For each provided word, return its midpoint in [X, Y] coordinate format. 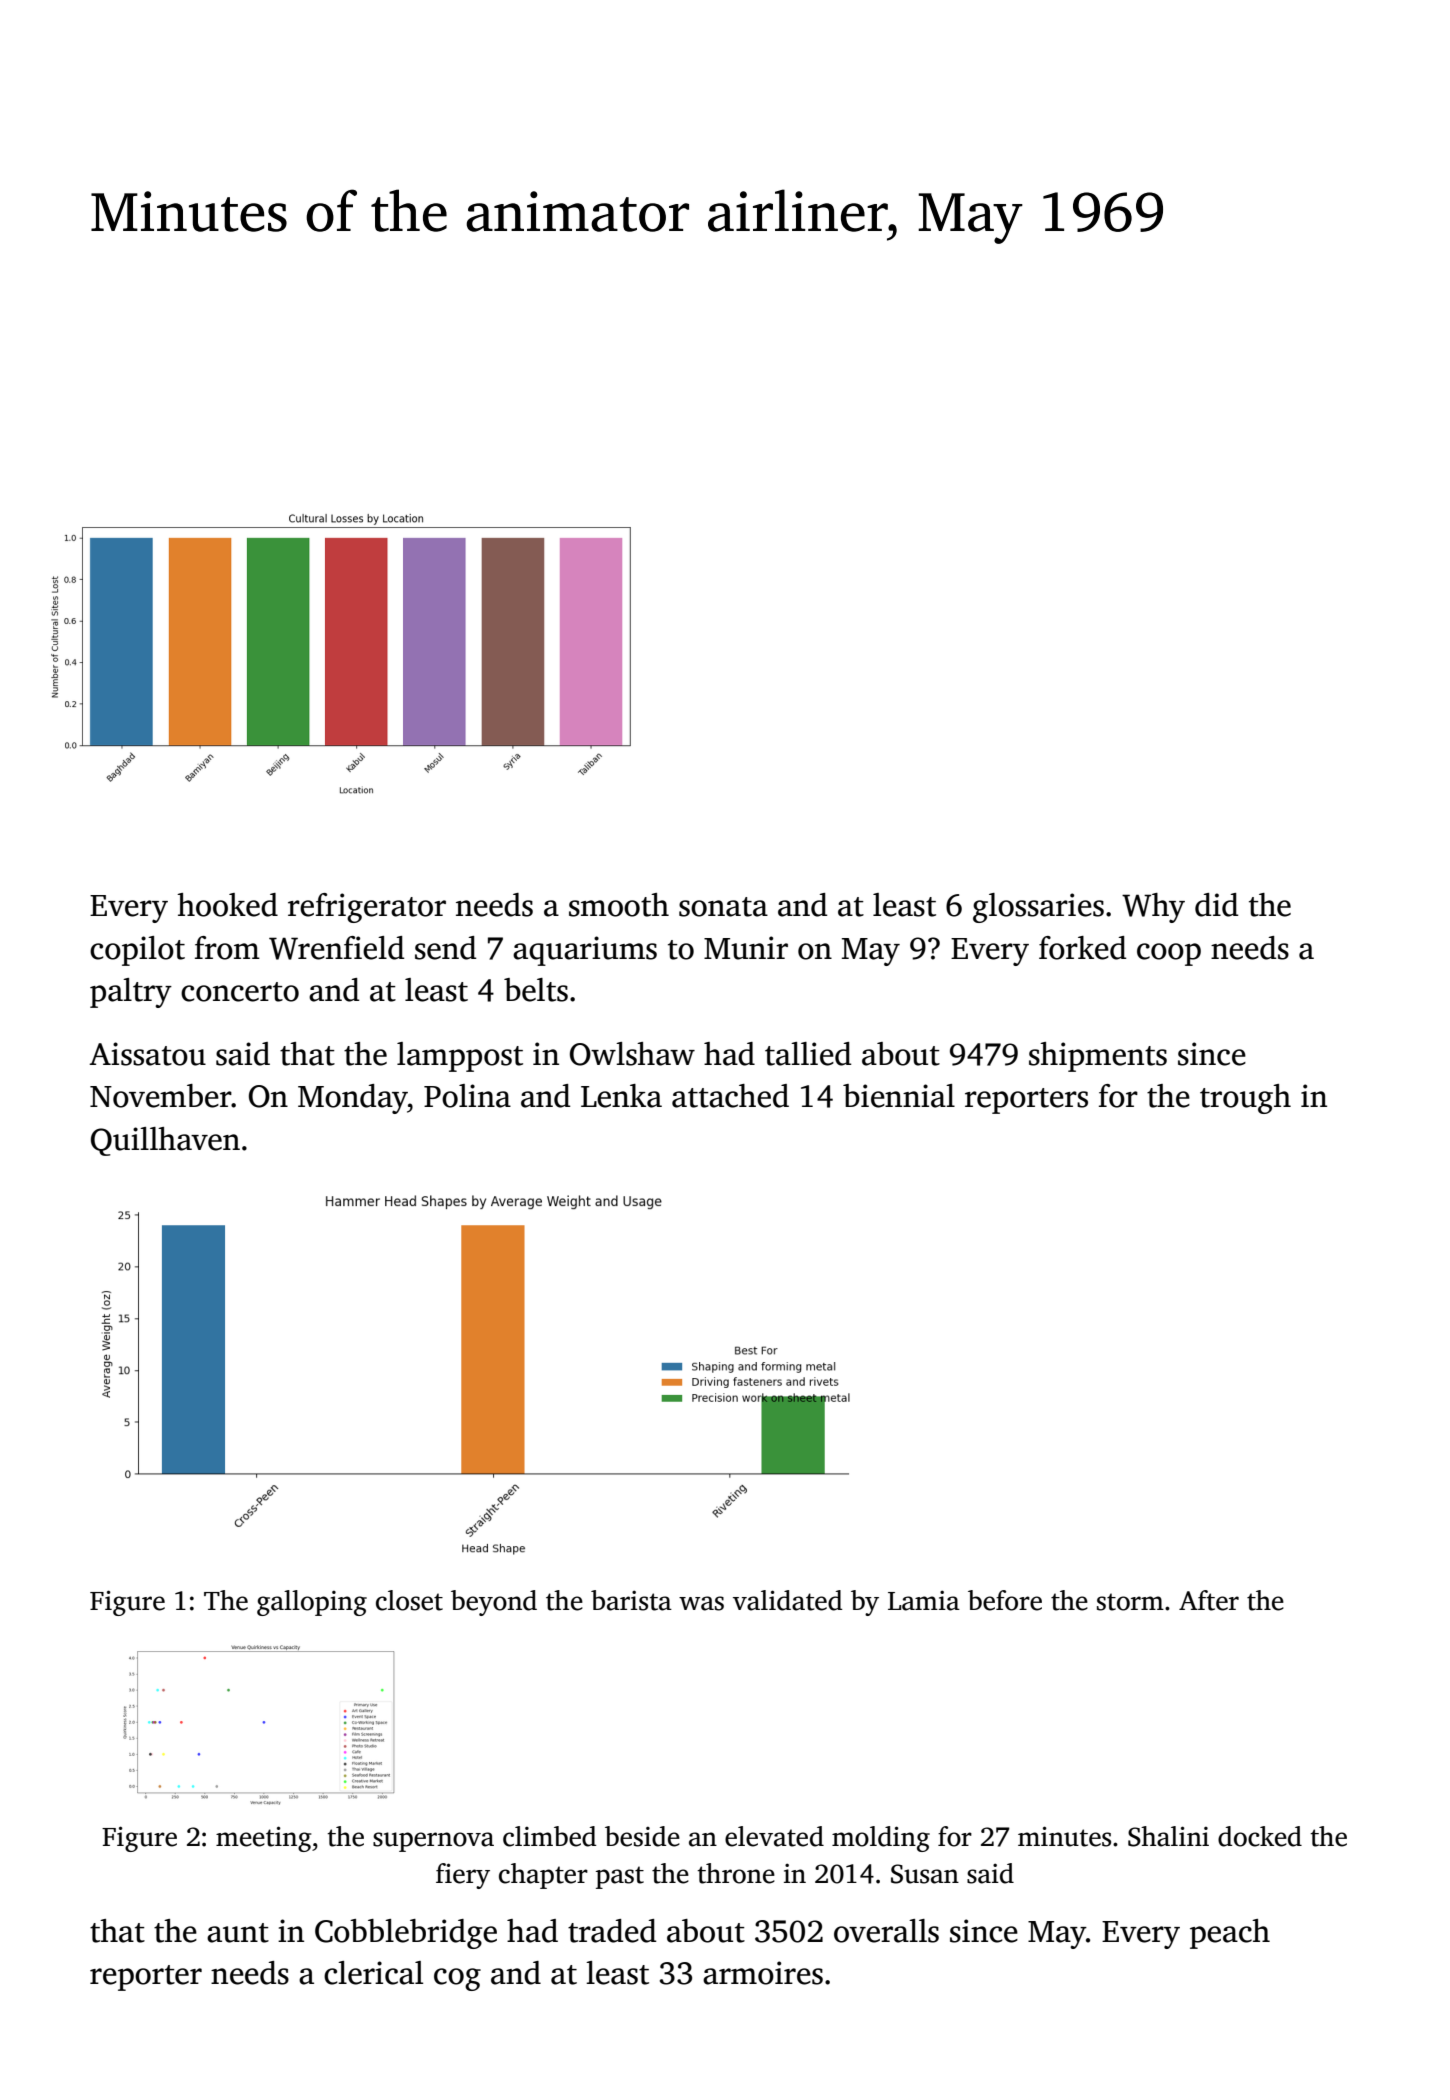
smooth [619, 905]
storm [1130, 1602]
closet [409, 1600]
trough [1245, 1099]
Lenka [621, 1096]
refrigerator [367, 908]
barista [631, 1600]
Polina [467, 1096]
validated [787, 1600]
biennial [899, 1096]
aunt [238, 1933]
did [1216, 905]
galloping [312, 1603]
